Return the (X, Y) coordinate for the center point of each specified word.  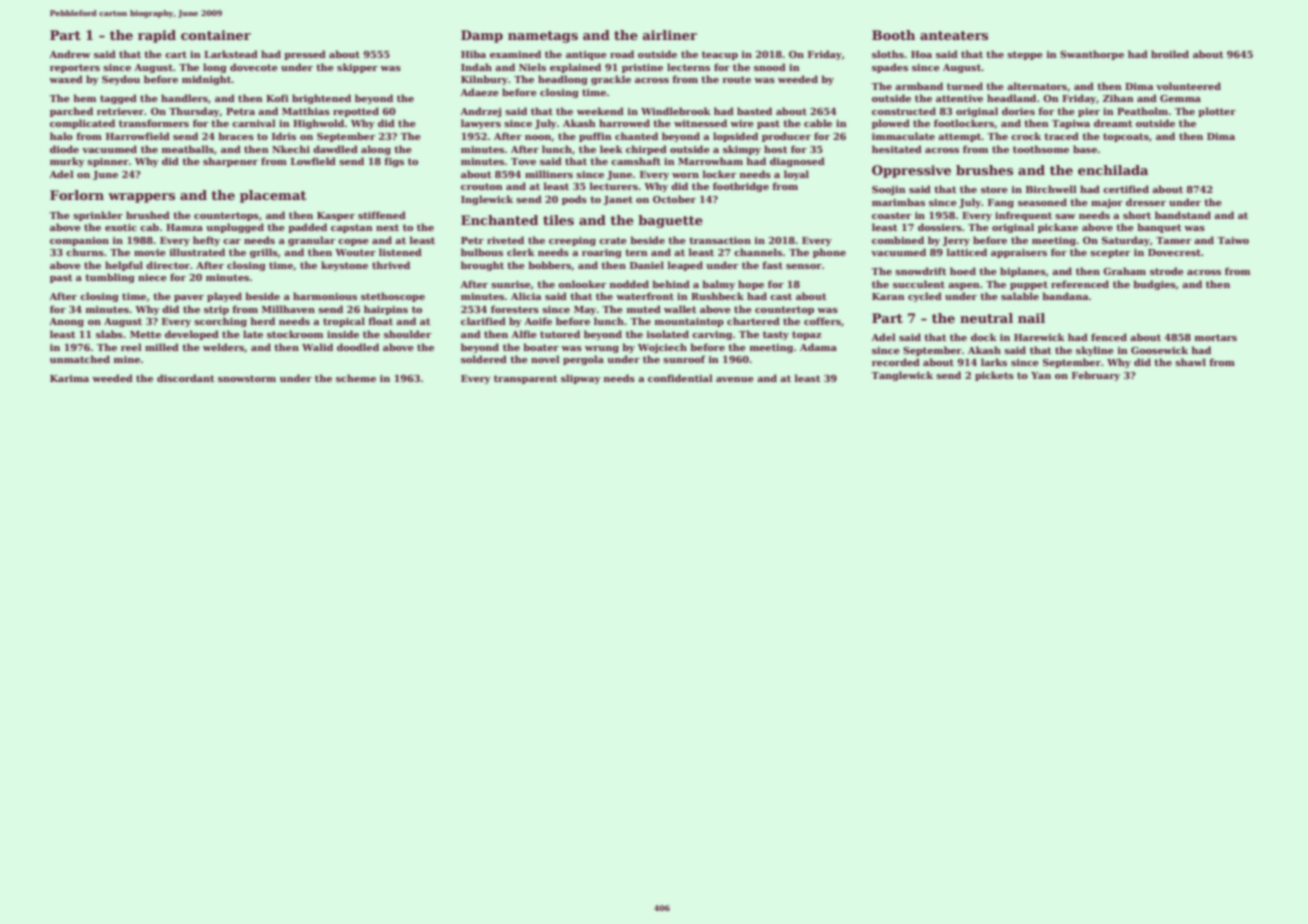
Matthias (306, 111)
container (216, 35)
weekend (600, 111)
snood (770, 67)
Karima (69, 378)
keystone (344, 266)
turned (965, 86)
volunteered (1188, 86)
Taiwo (1233, 240)
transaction (720, 240)
